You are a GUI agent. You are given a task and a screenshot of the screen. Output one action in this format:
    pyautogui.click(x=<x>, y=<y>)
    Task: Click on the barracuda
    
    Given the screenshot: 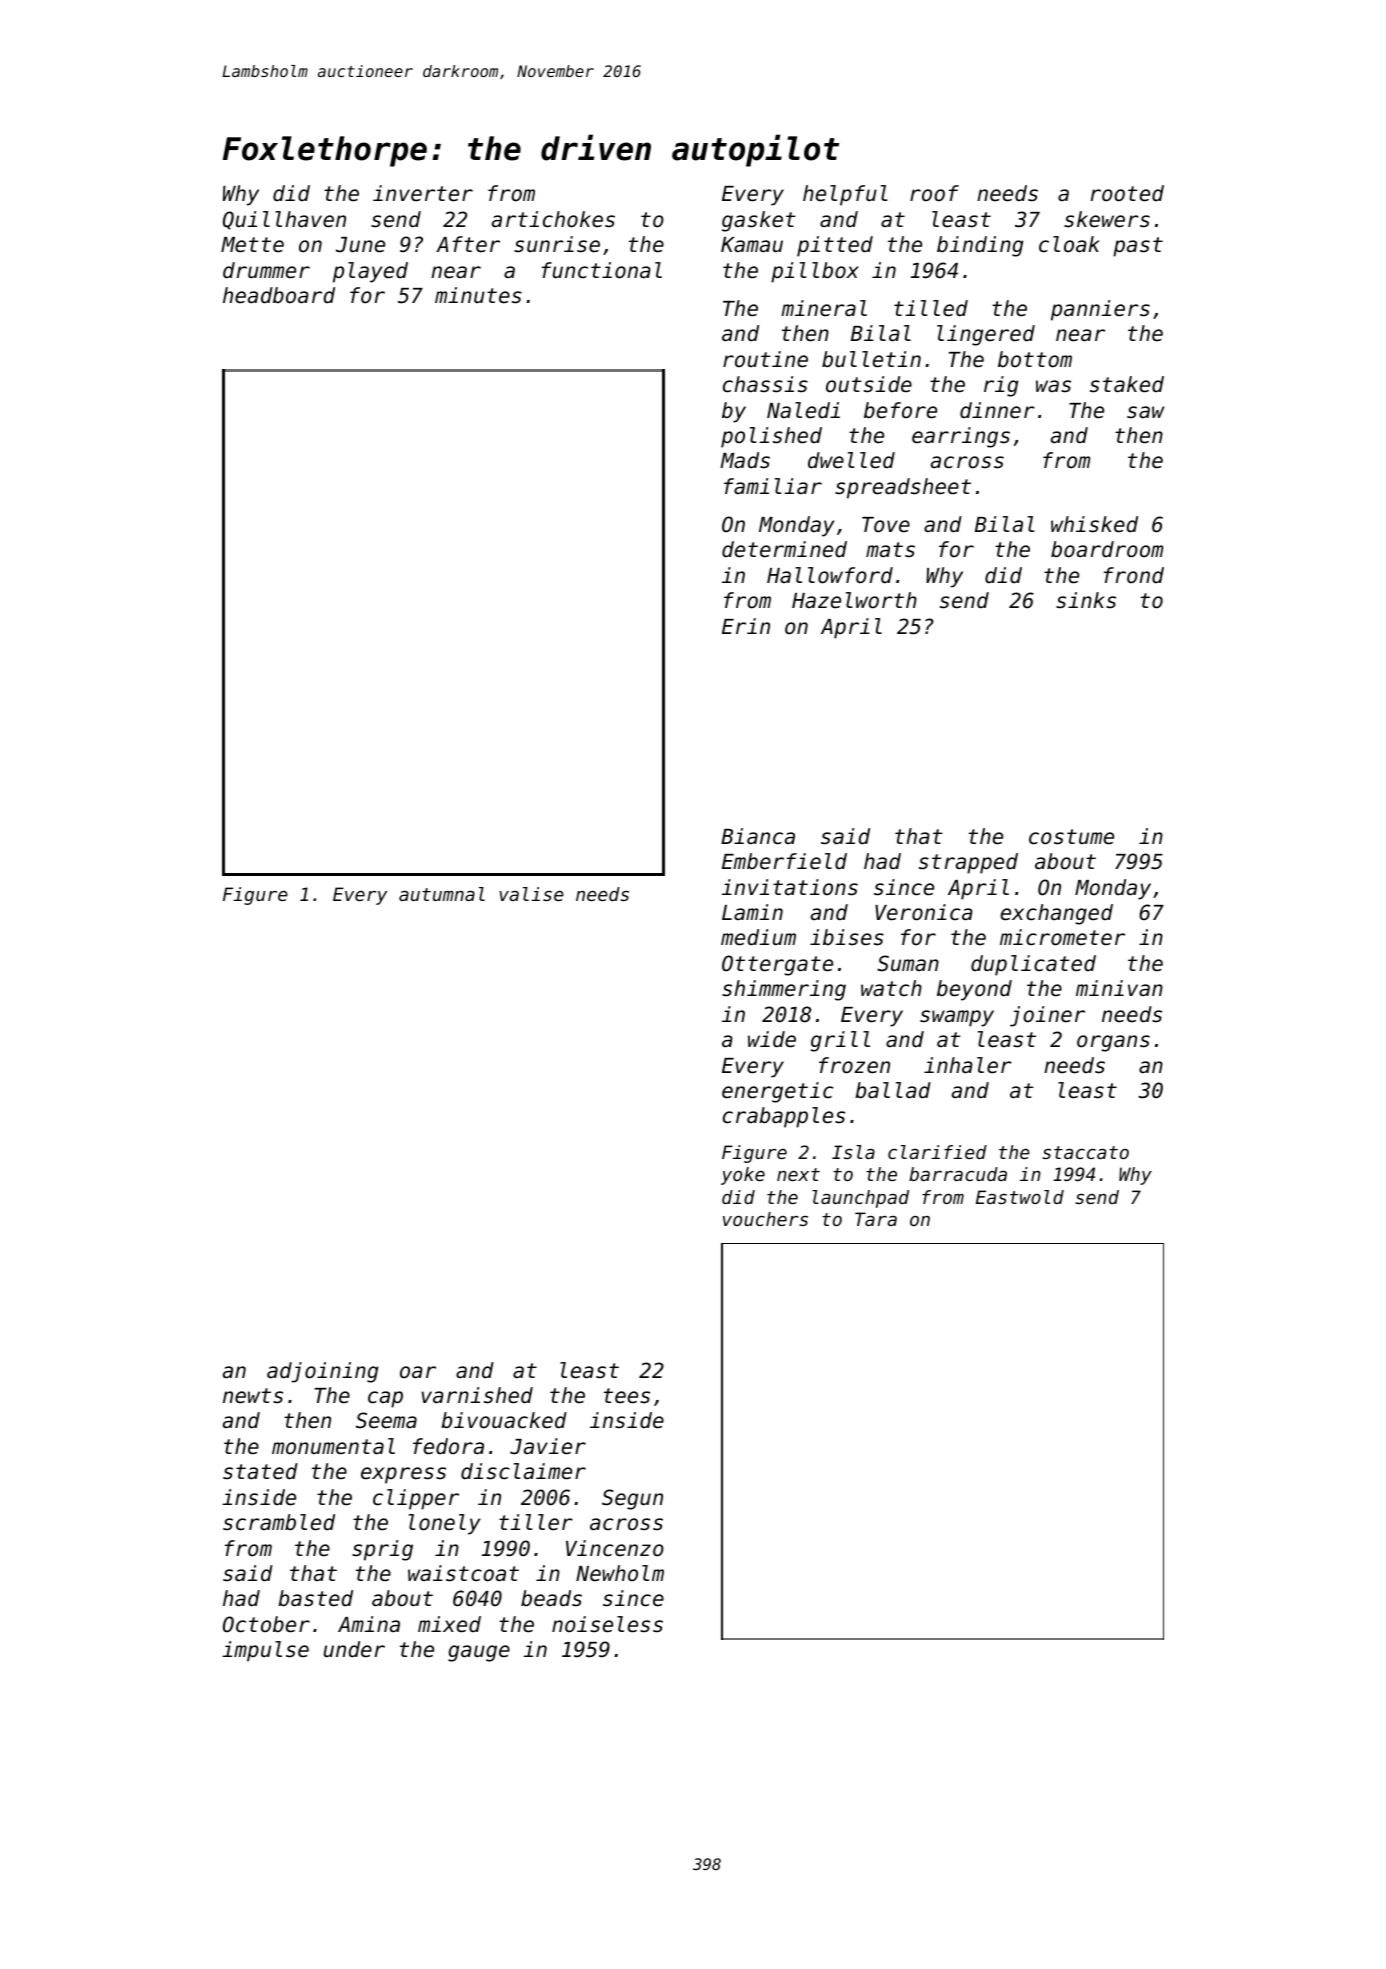 What is the action you would take?
    pyautogui.click(x=958, y=1174)
